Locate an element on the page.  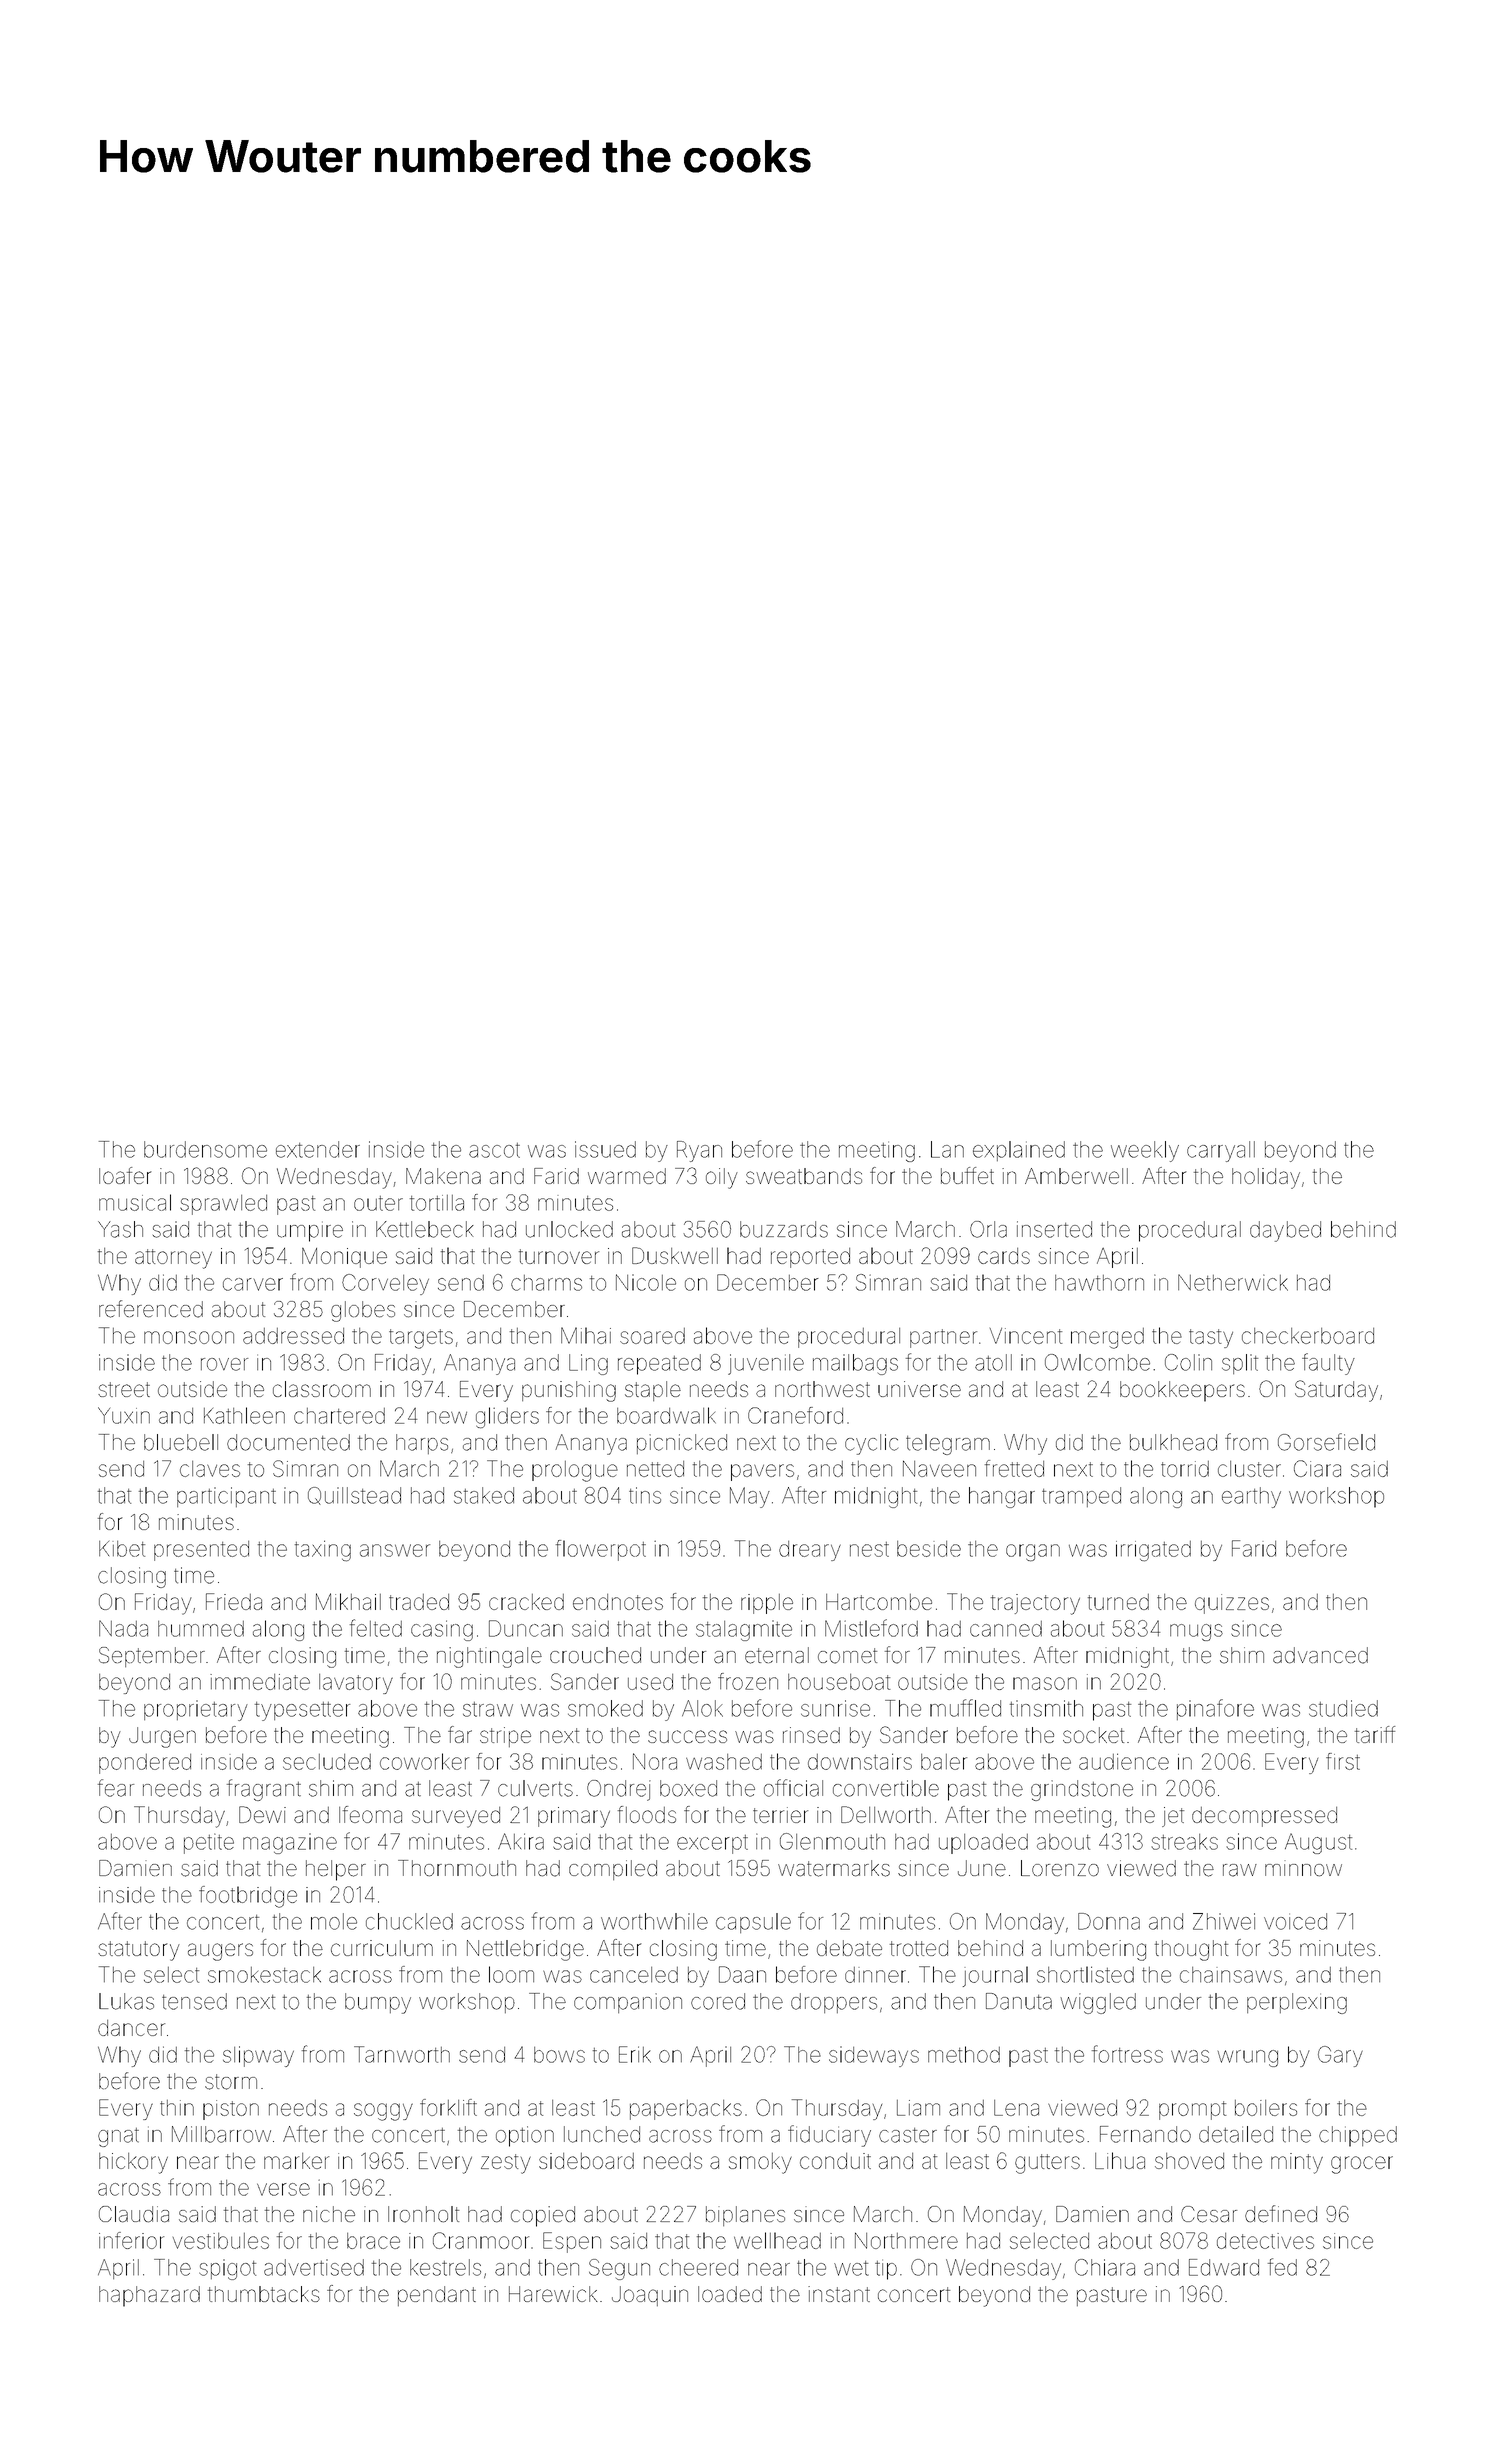
tensed is located at coordinates (194, 2001).
